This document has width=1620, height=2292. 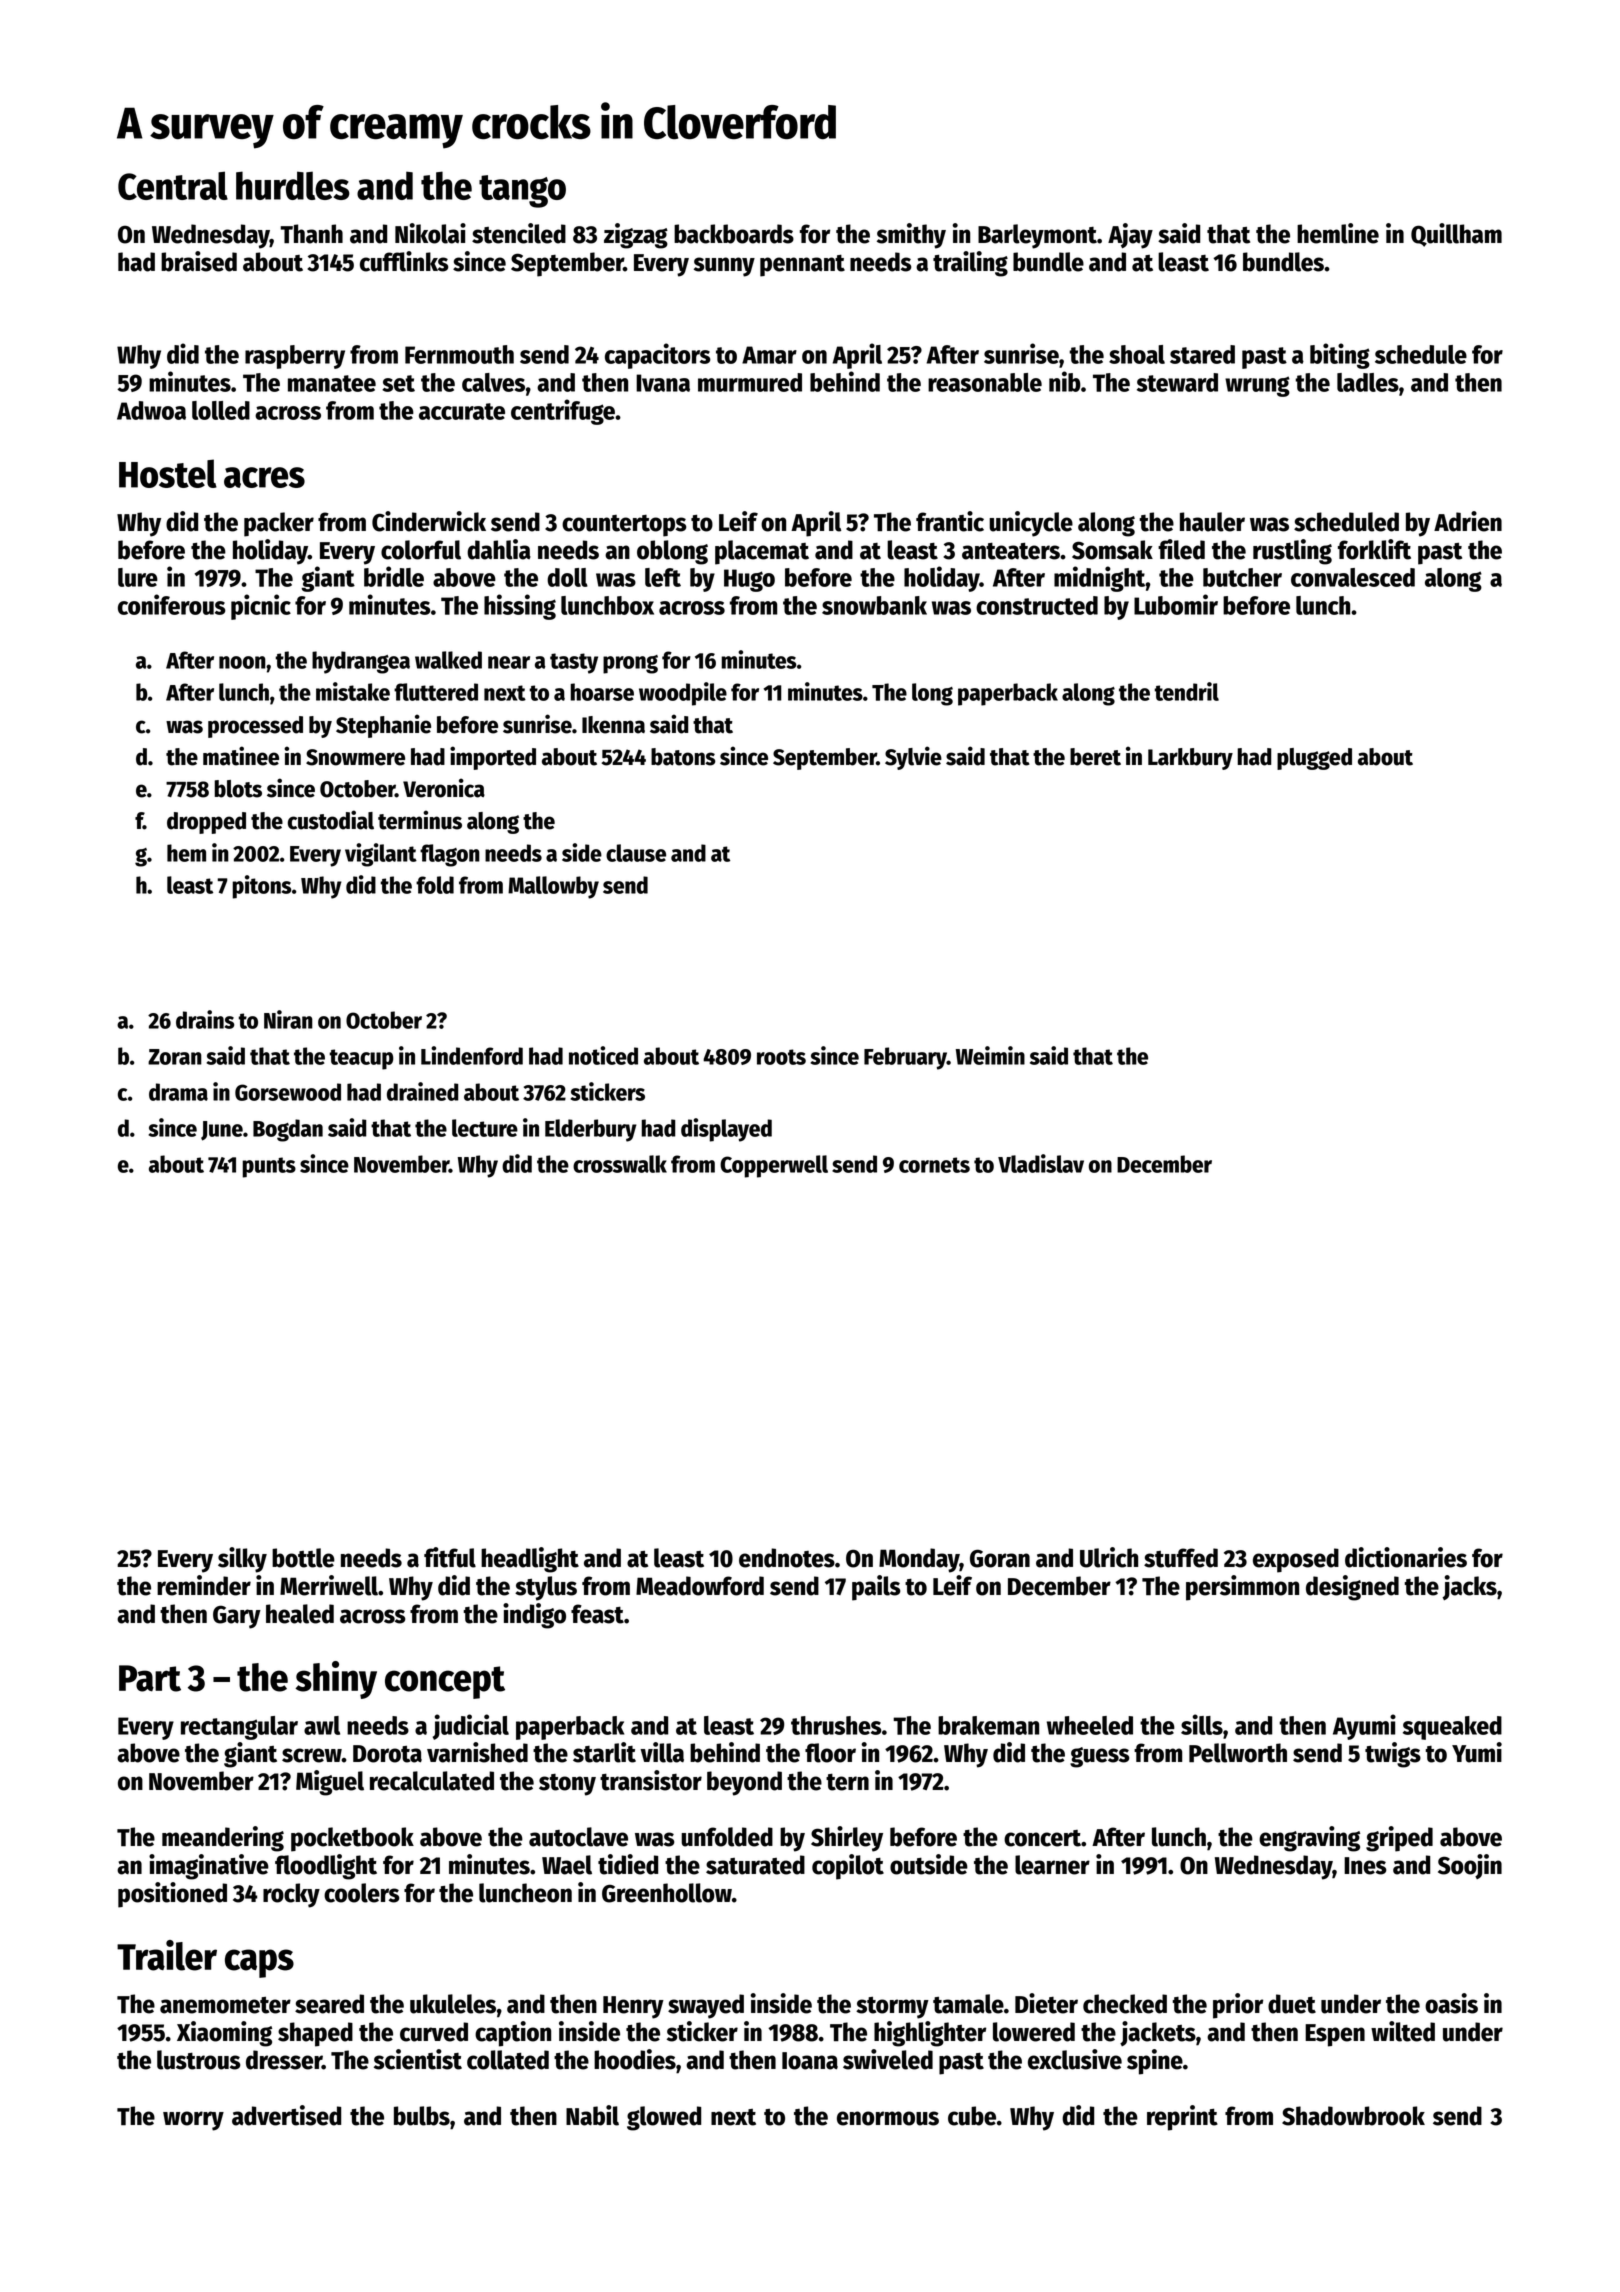 I want to click on Shadowbrook, so click(x=1353, y=2116).
